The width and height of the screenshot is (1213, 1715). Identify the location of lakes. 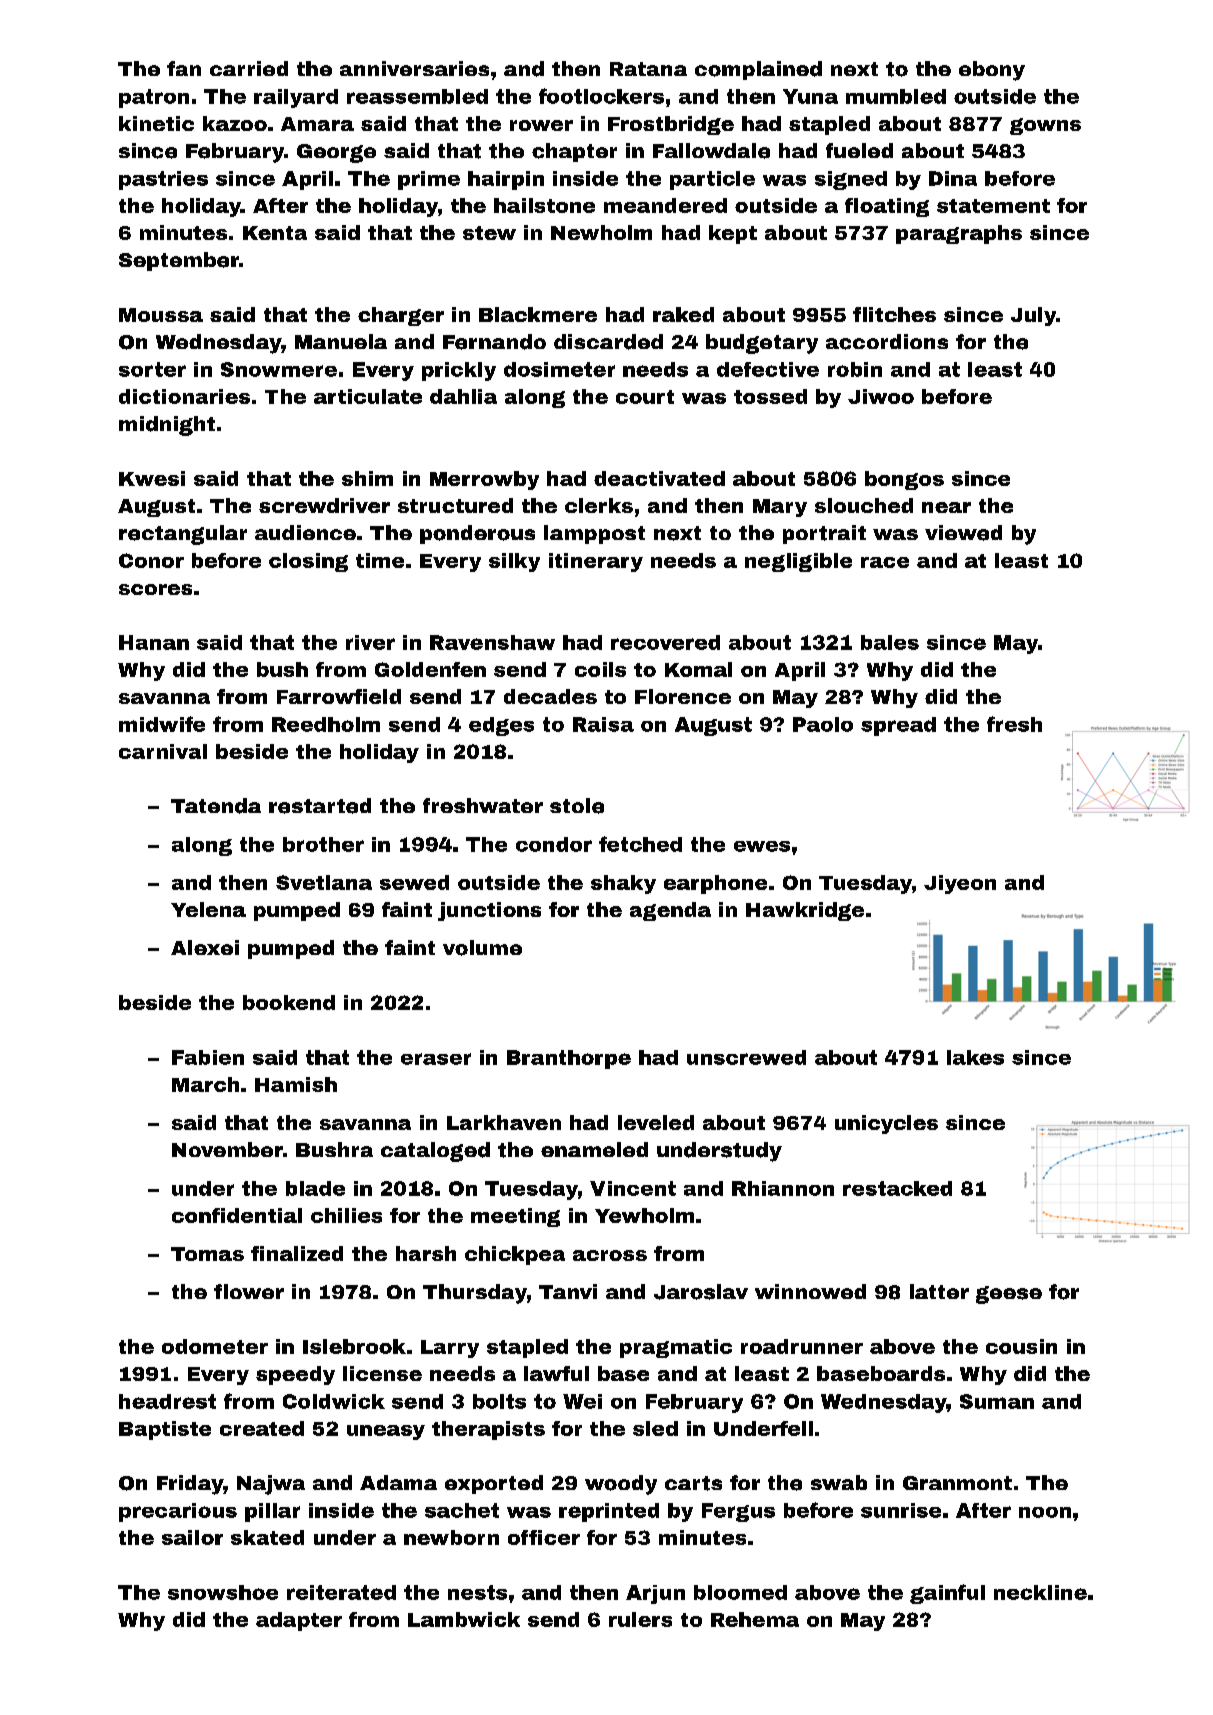
(975, 1057).
